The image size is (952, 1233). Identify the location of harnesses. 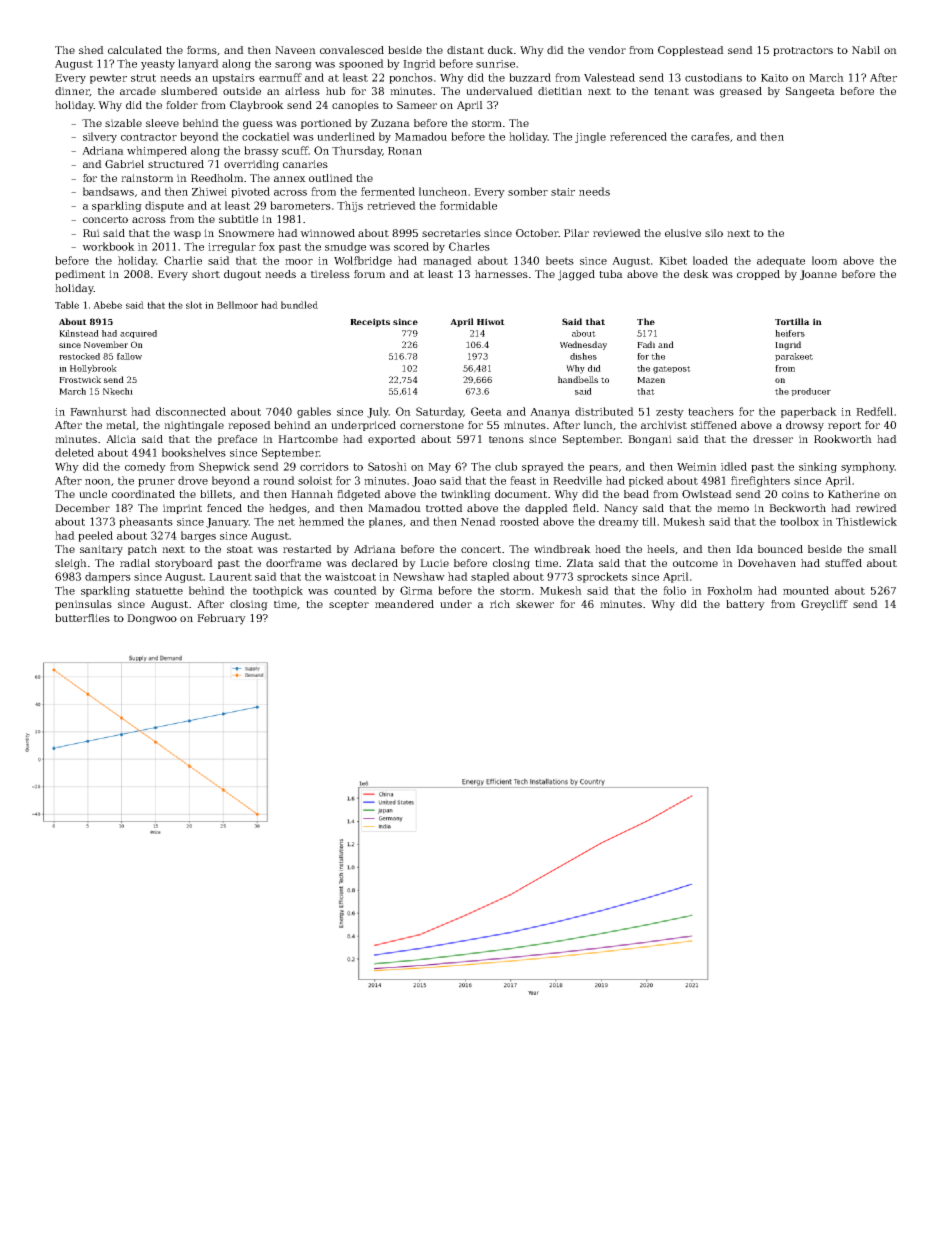
(501, 274).
